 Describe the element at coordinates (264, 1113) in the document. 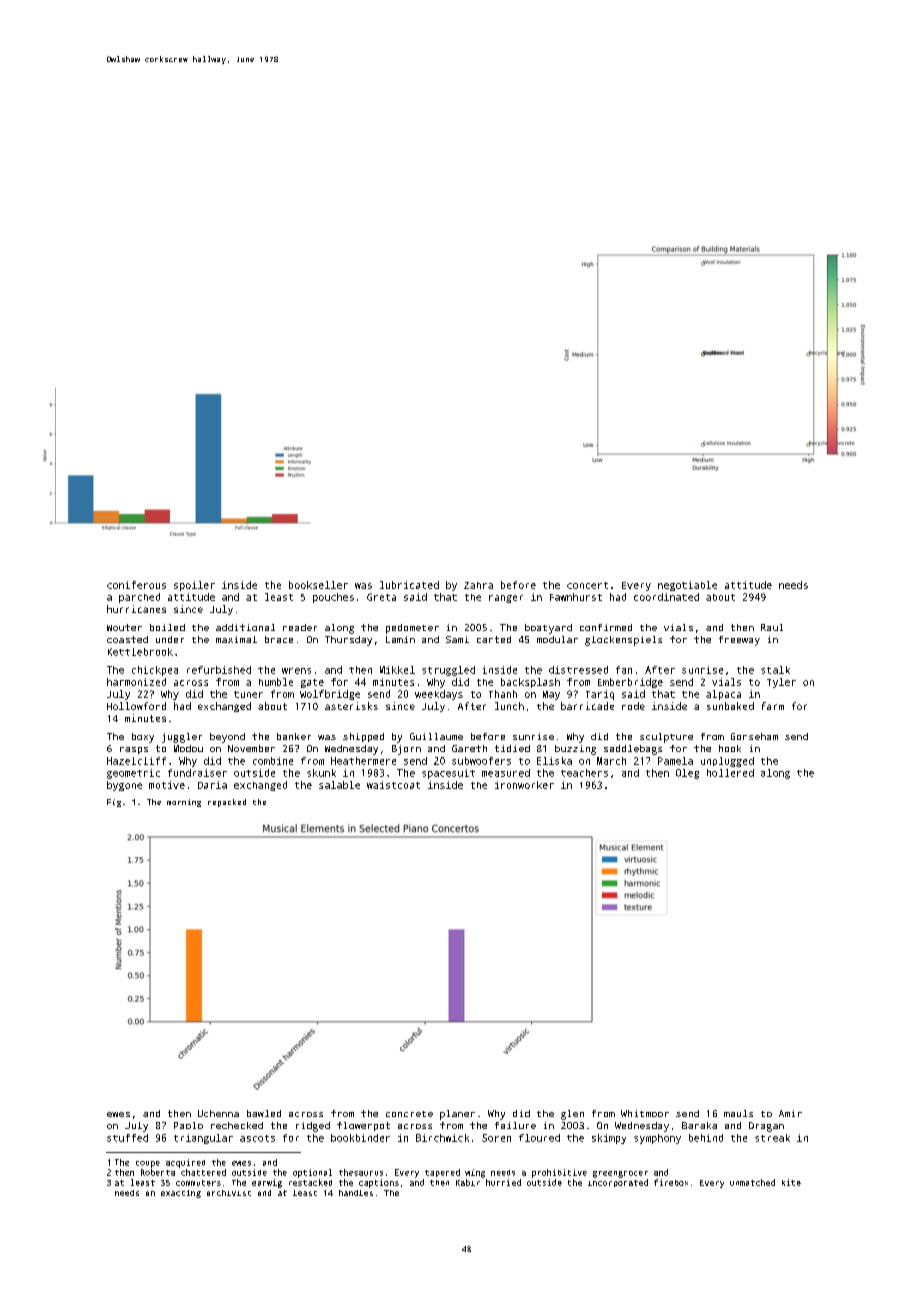

I see `bawled` at that location.
